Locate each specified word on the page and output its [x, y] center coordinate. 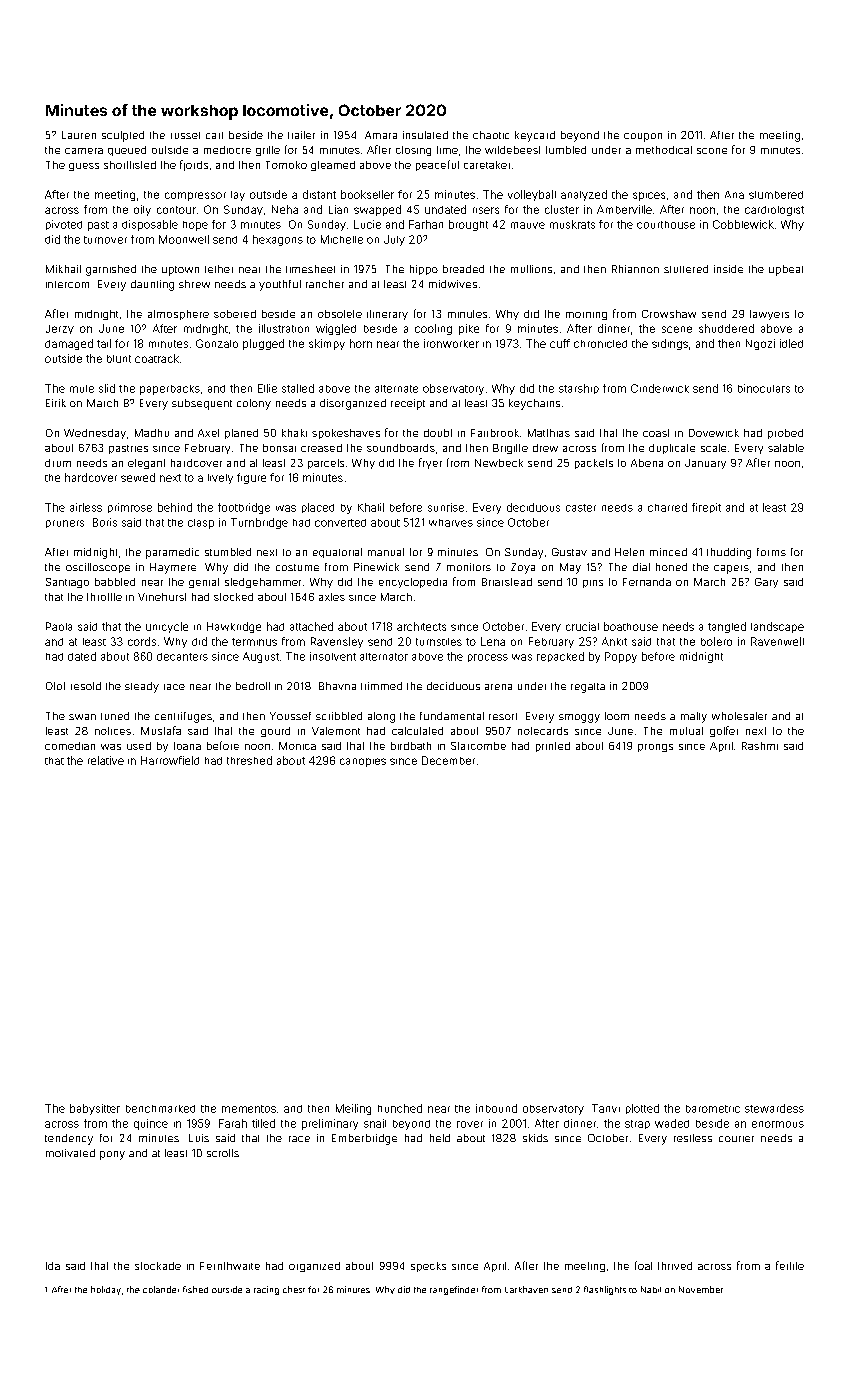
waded [672, 1123]
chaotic [491, 135]
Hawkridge [234, 627]
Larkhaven [526, 1289]
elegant [146, 464]
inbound [496, 1108]
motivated [70, 1153]
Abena [647, 463]
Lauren [79, 135]
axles [332, 597]
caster [581, 508]
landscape [777, 627]
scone [712, 151]
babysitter [95, 1109]
